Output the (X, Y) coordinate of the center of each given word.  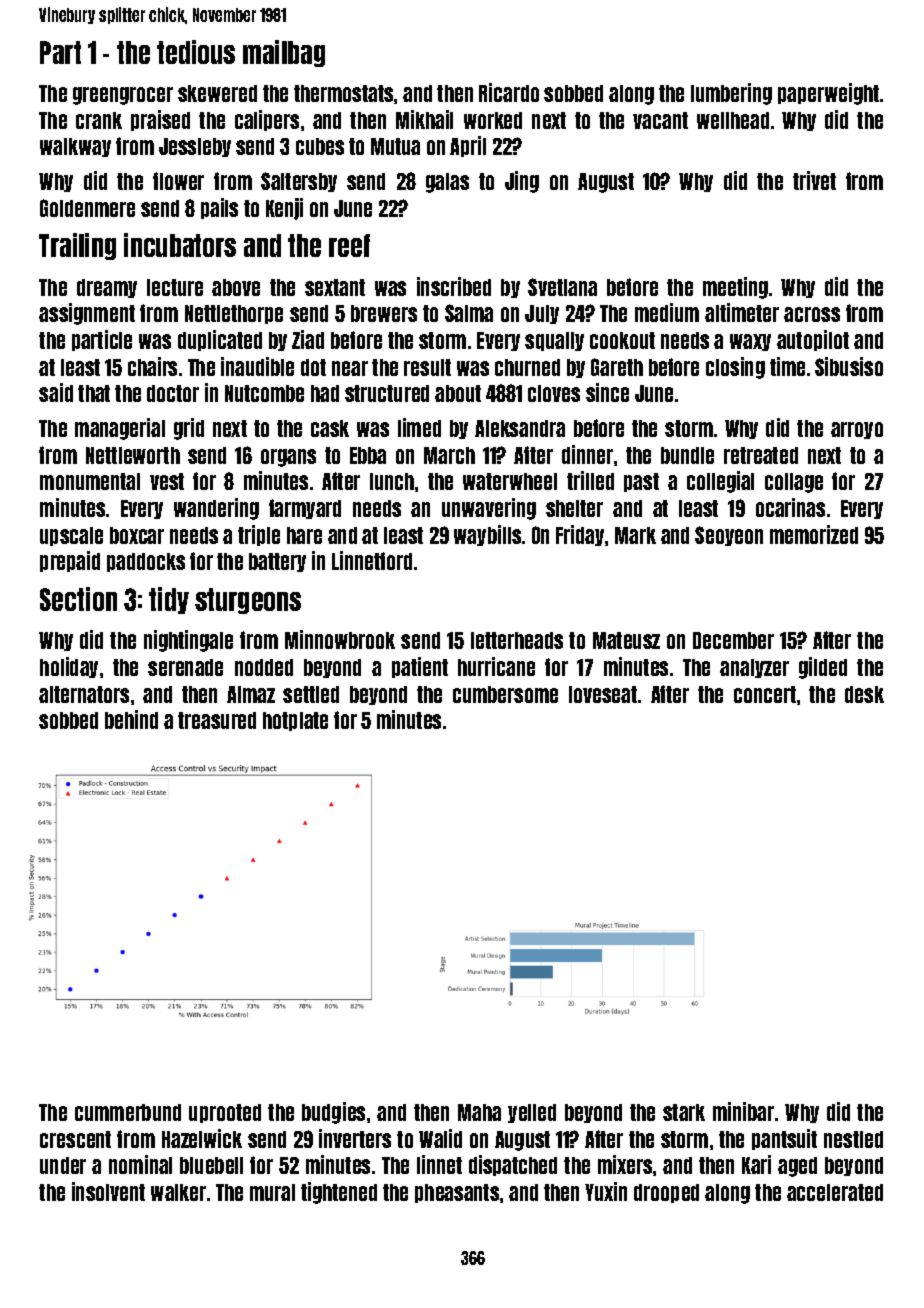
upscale (71, 536)
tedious (196, 52)
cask (330, 428)
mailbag (284, 53)
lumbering (731, 94)
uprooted (225, 1113)
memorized (814, 534)
